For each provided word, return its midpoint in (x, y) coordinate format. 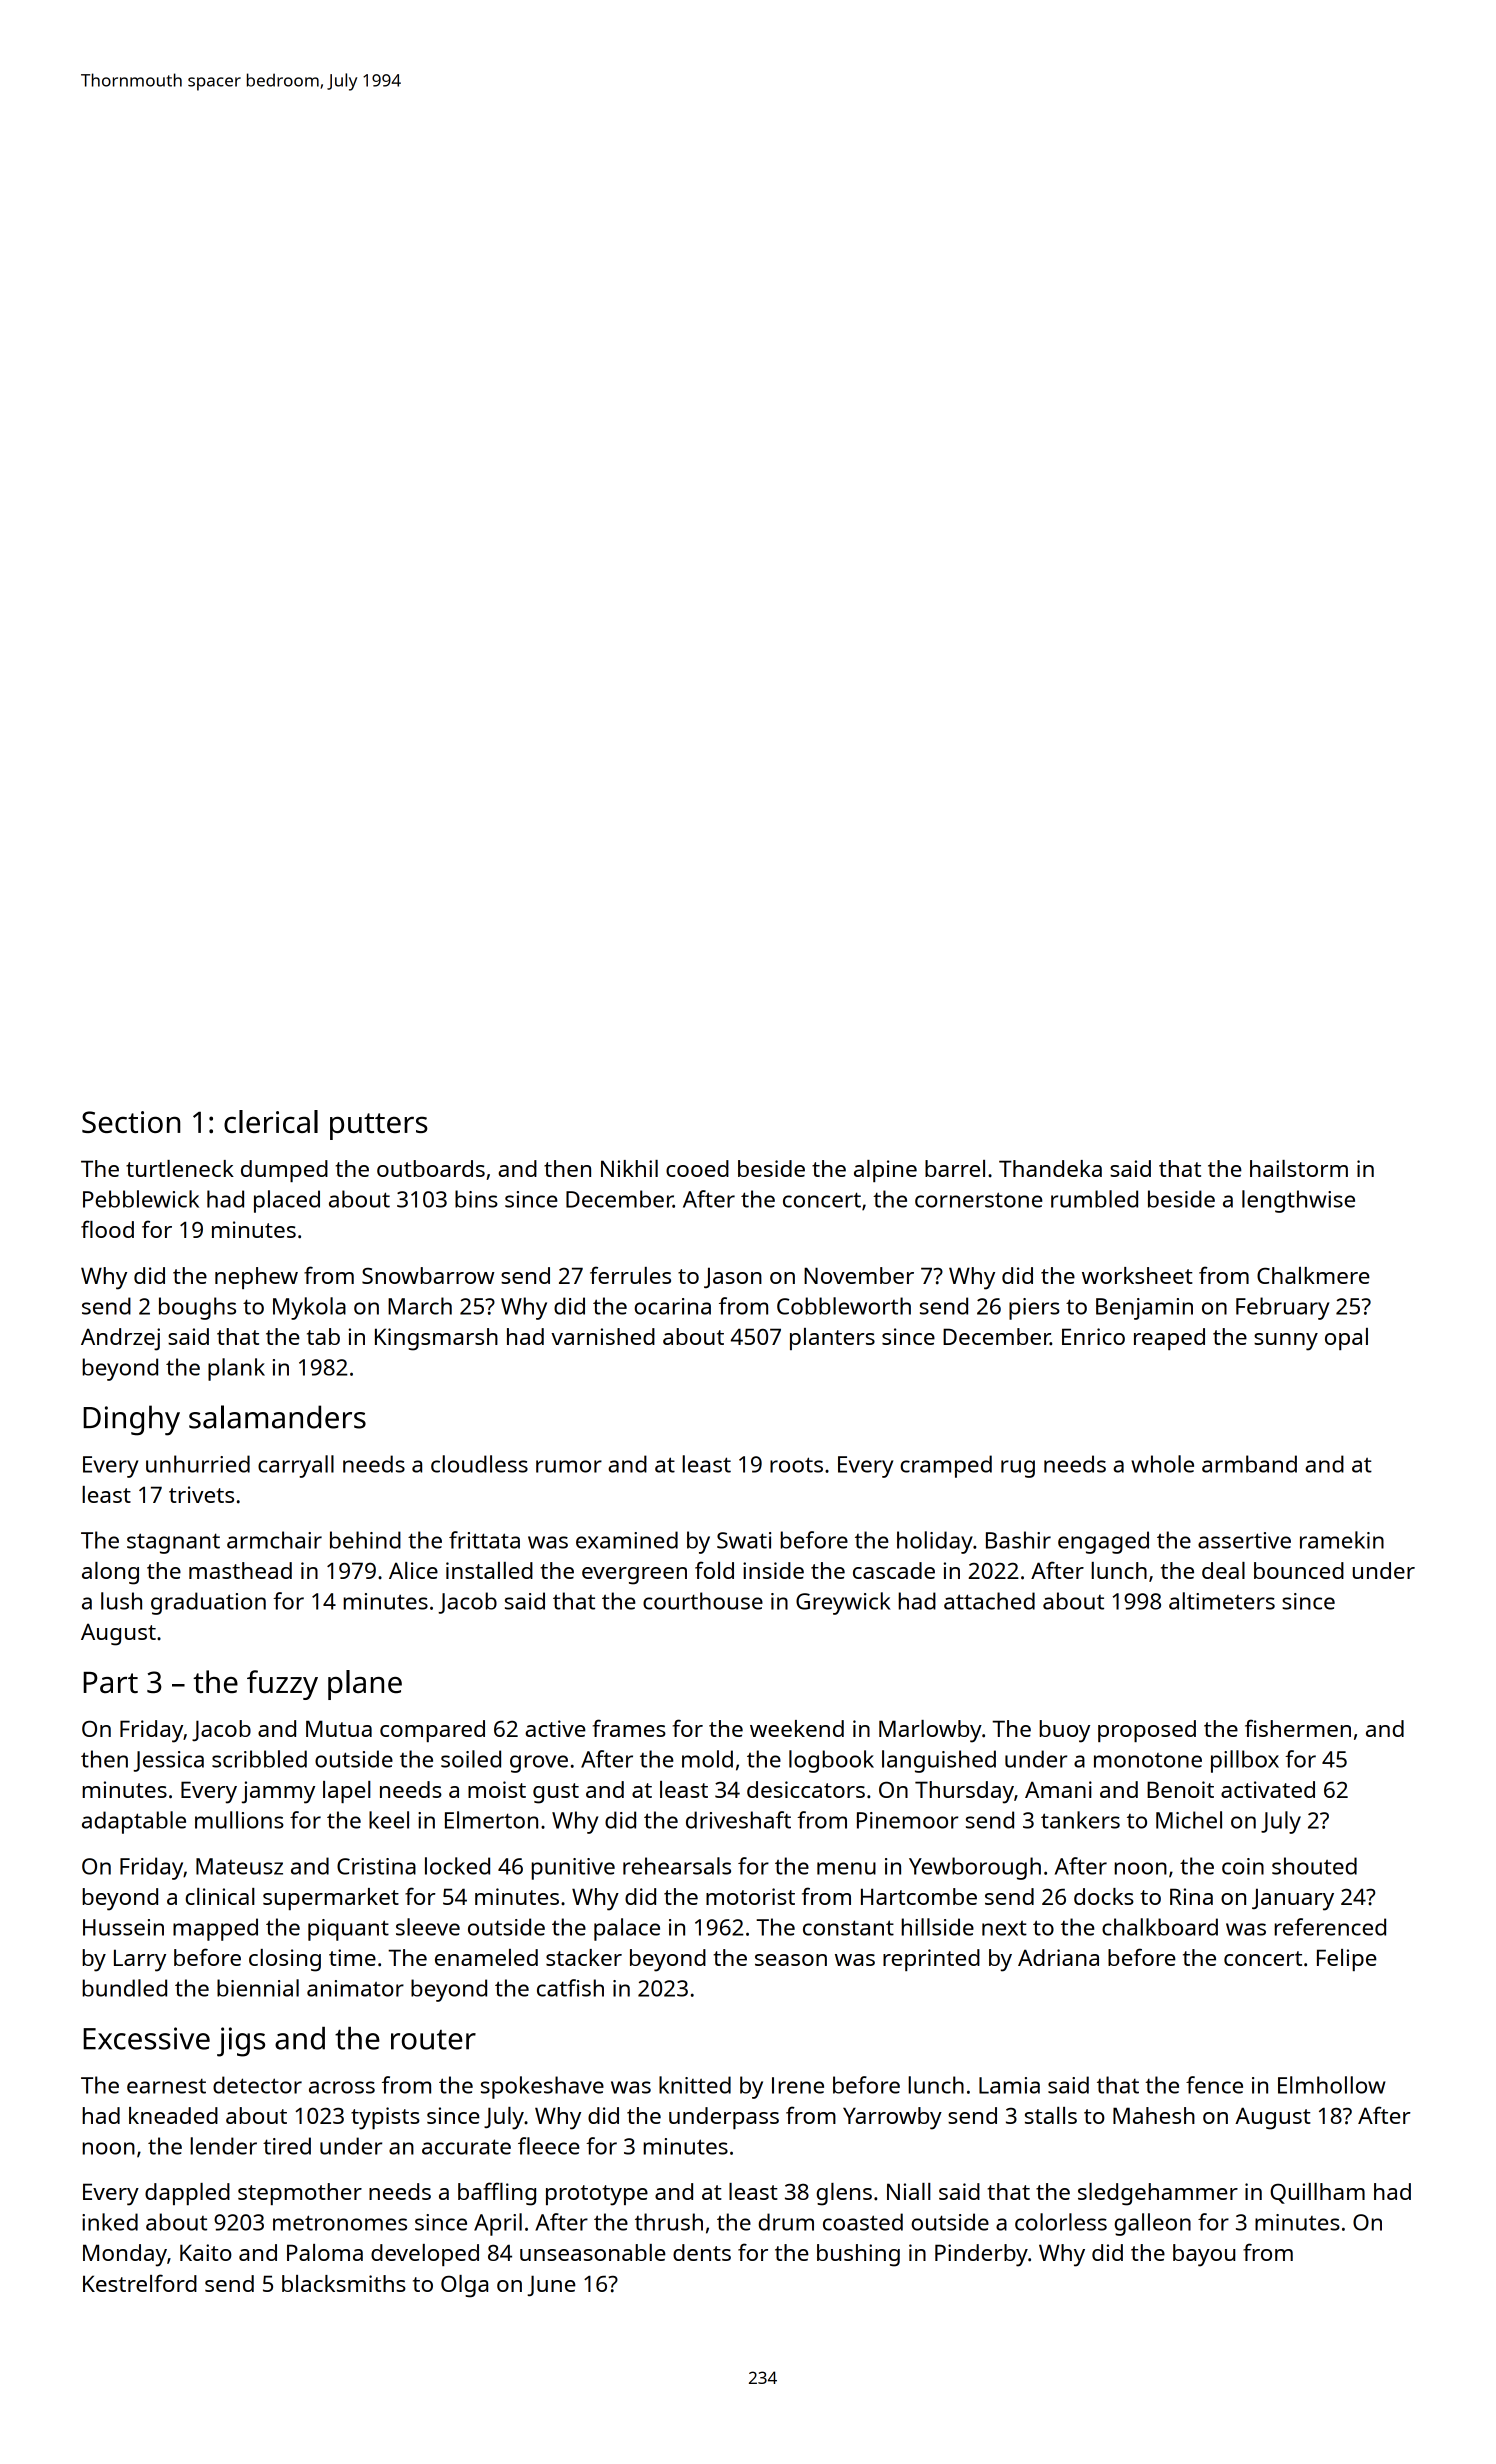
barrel (955, 1168)
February (1282, 1308)
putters (379, 1126)
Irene (798, 2085)
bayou (1204, 2255)
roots (796, 1465)
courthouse (703, 1601)
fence (1214, 2085)
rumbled (1094, 1199)
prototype (597, 2195)
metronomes (340, 2223)
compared (432, 1731)
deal (1223, 1570)
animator (355, 1988)
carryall (296, 1466)
